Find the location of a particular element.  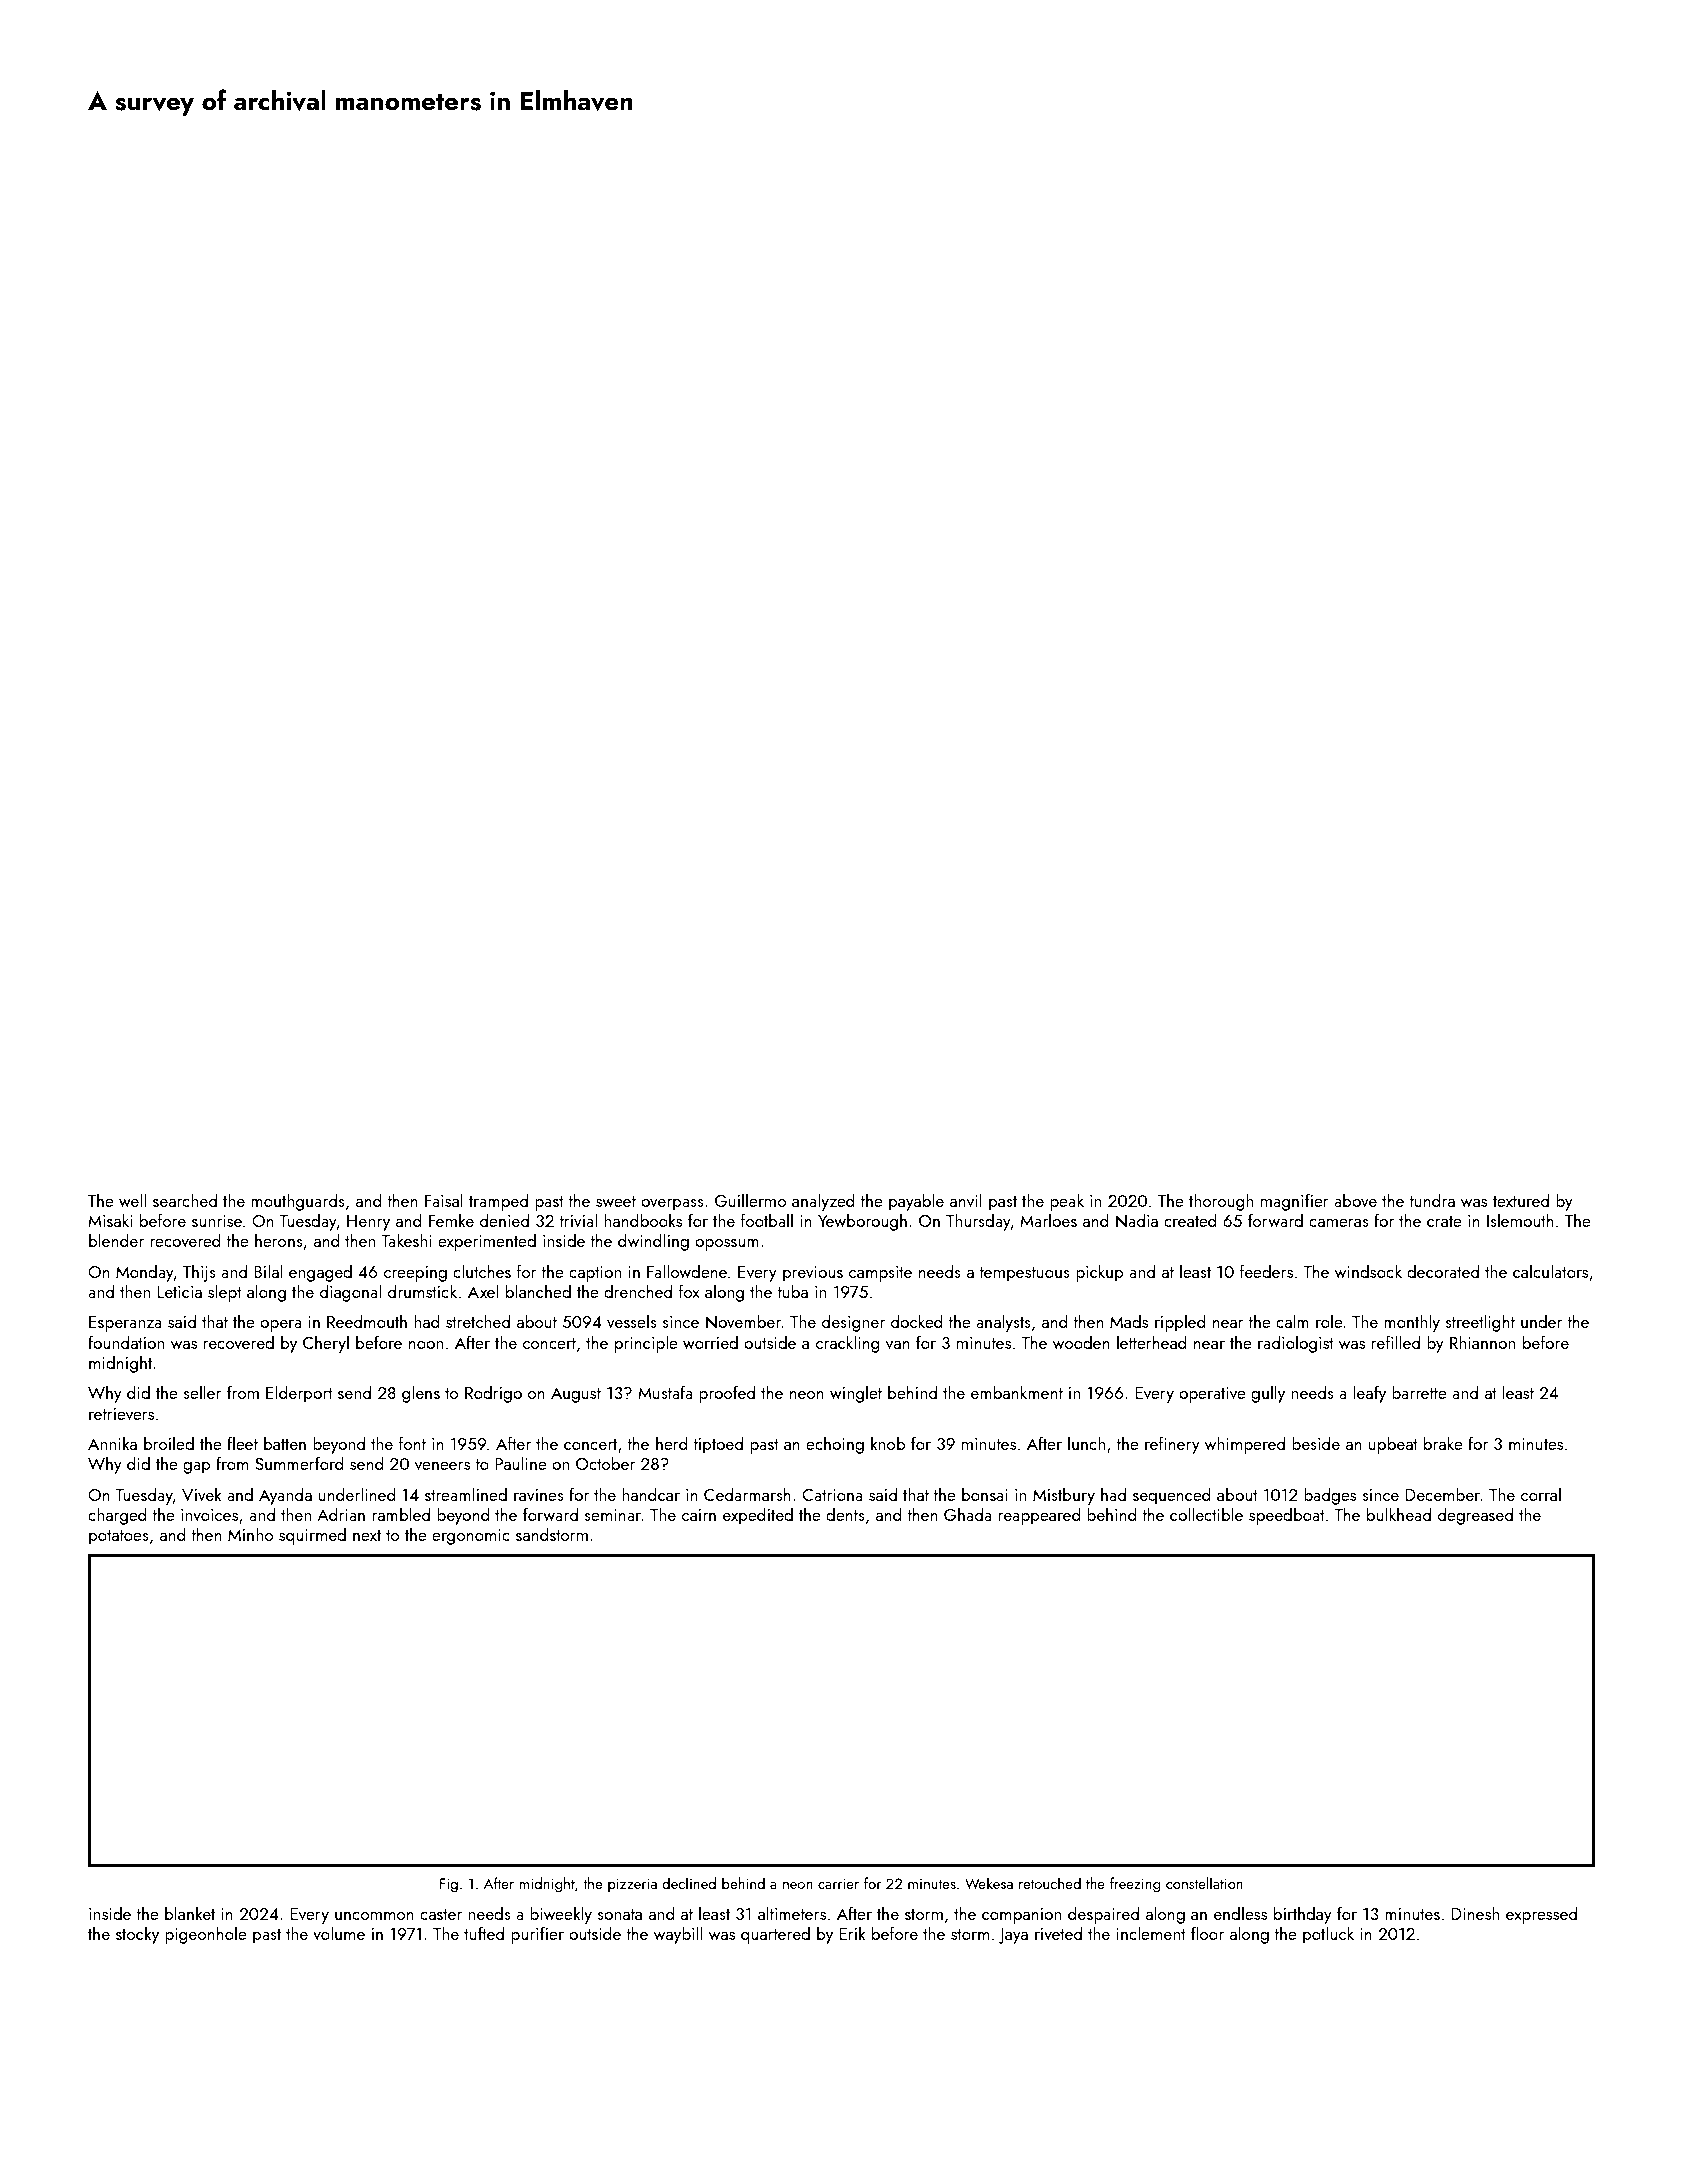

gully is located at coordinates (1268, 1394).
